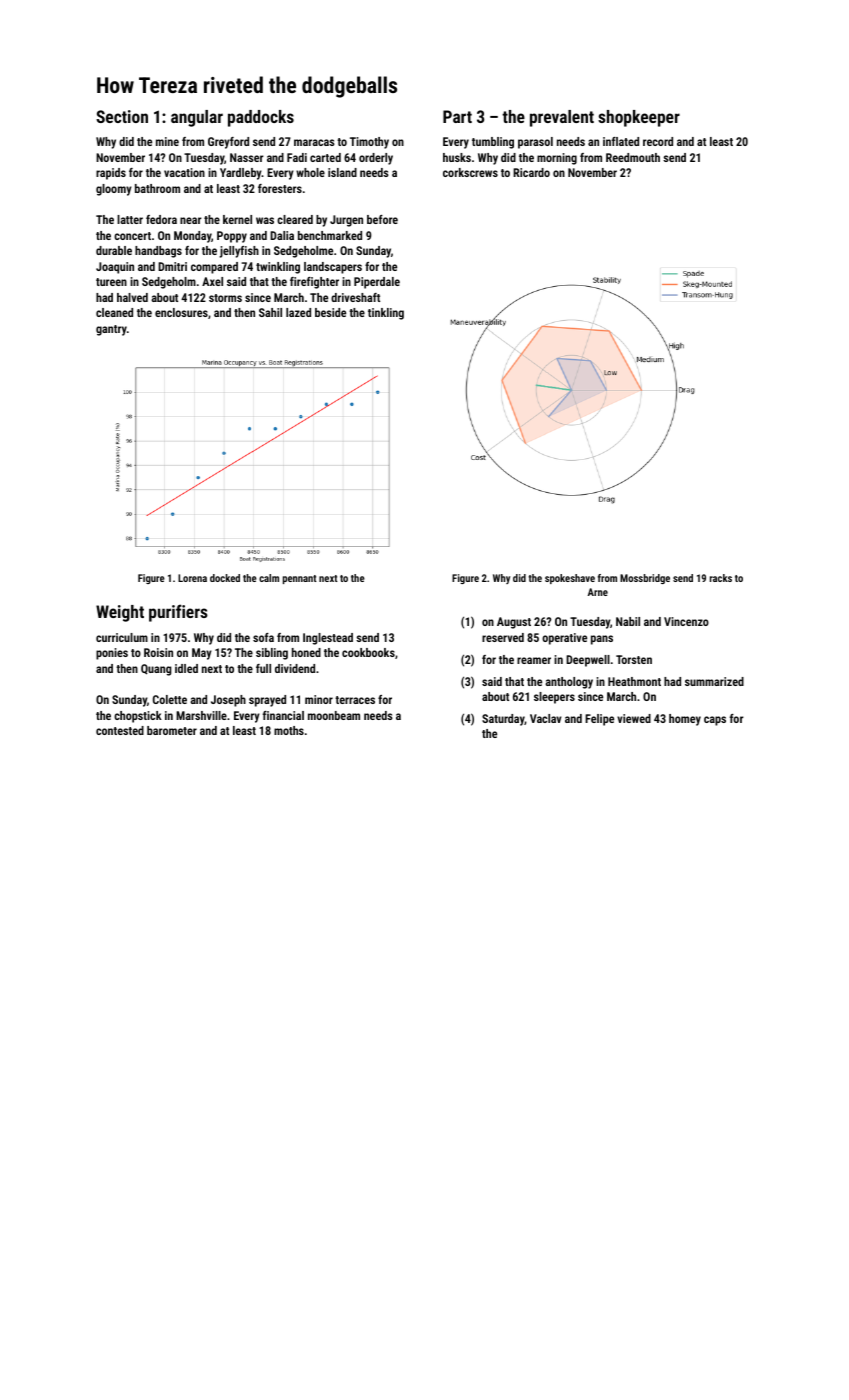 This screenshot has width=849, height=1400. What do you see at coordinates (111, 330) in the screenshot?
I see `gantry` at bounding box center [111, 330].
